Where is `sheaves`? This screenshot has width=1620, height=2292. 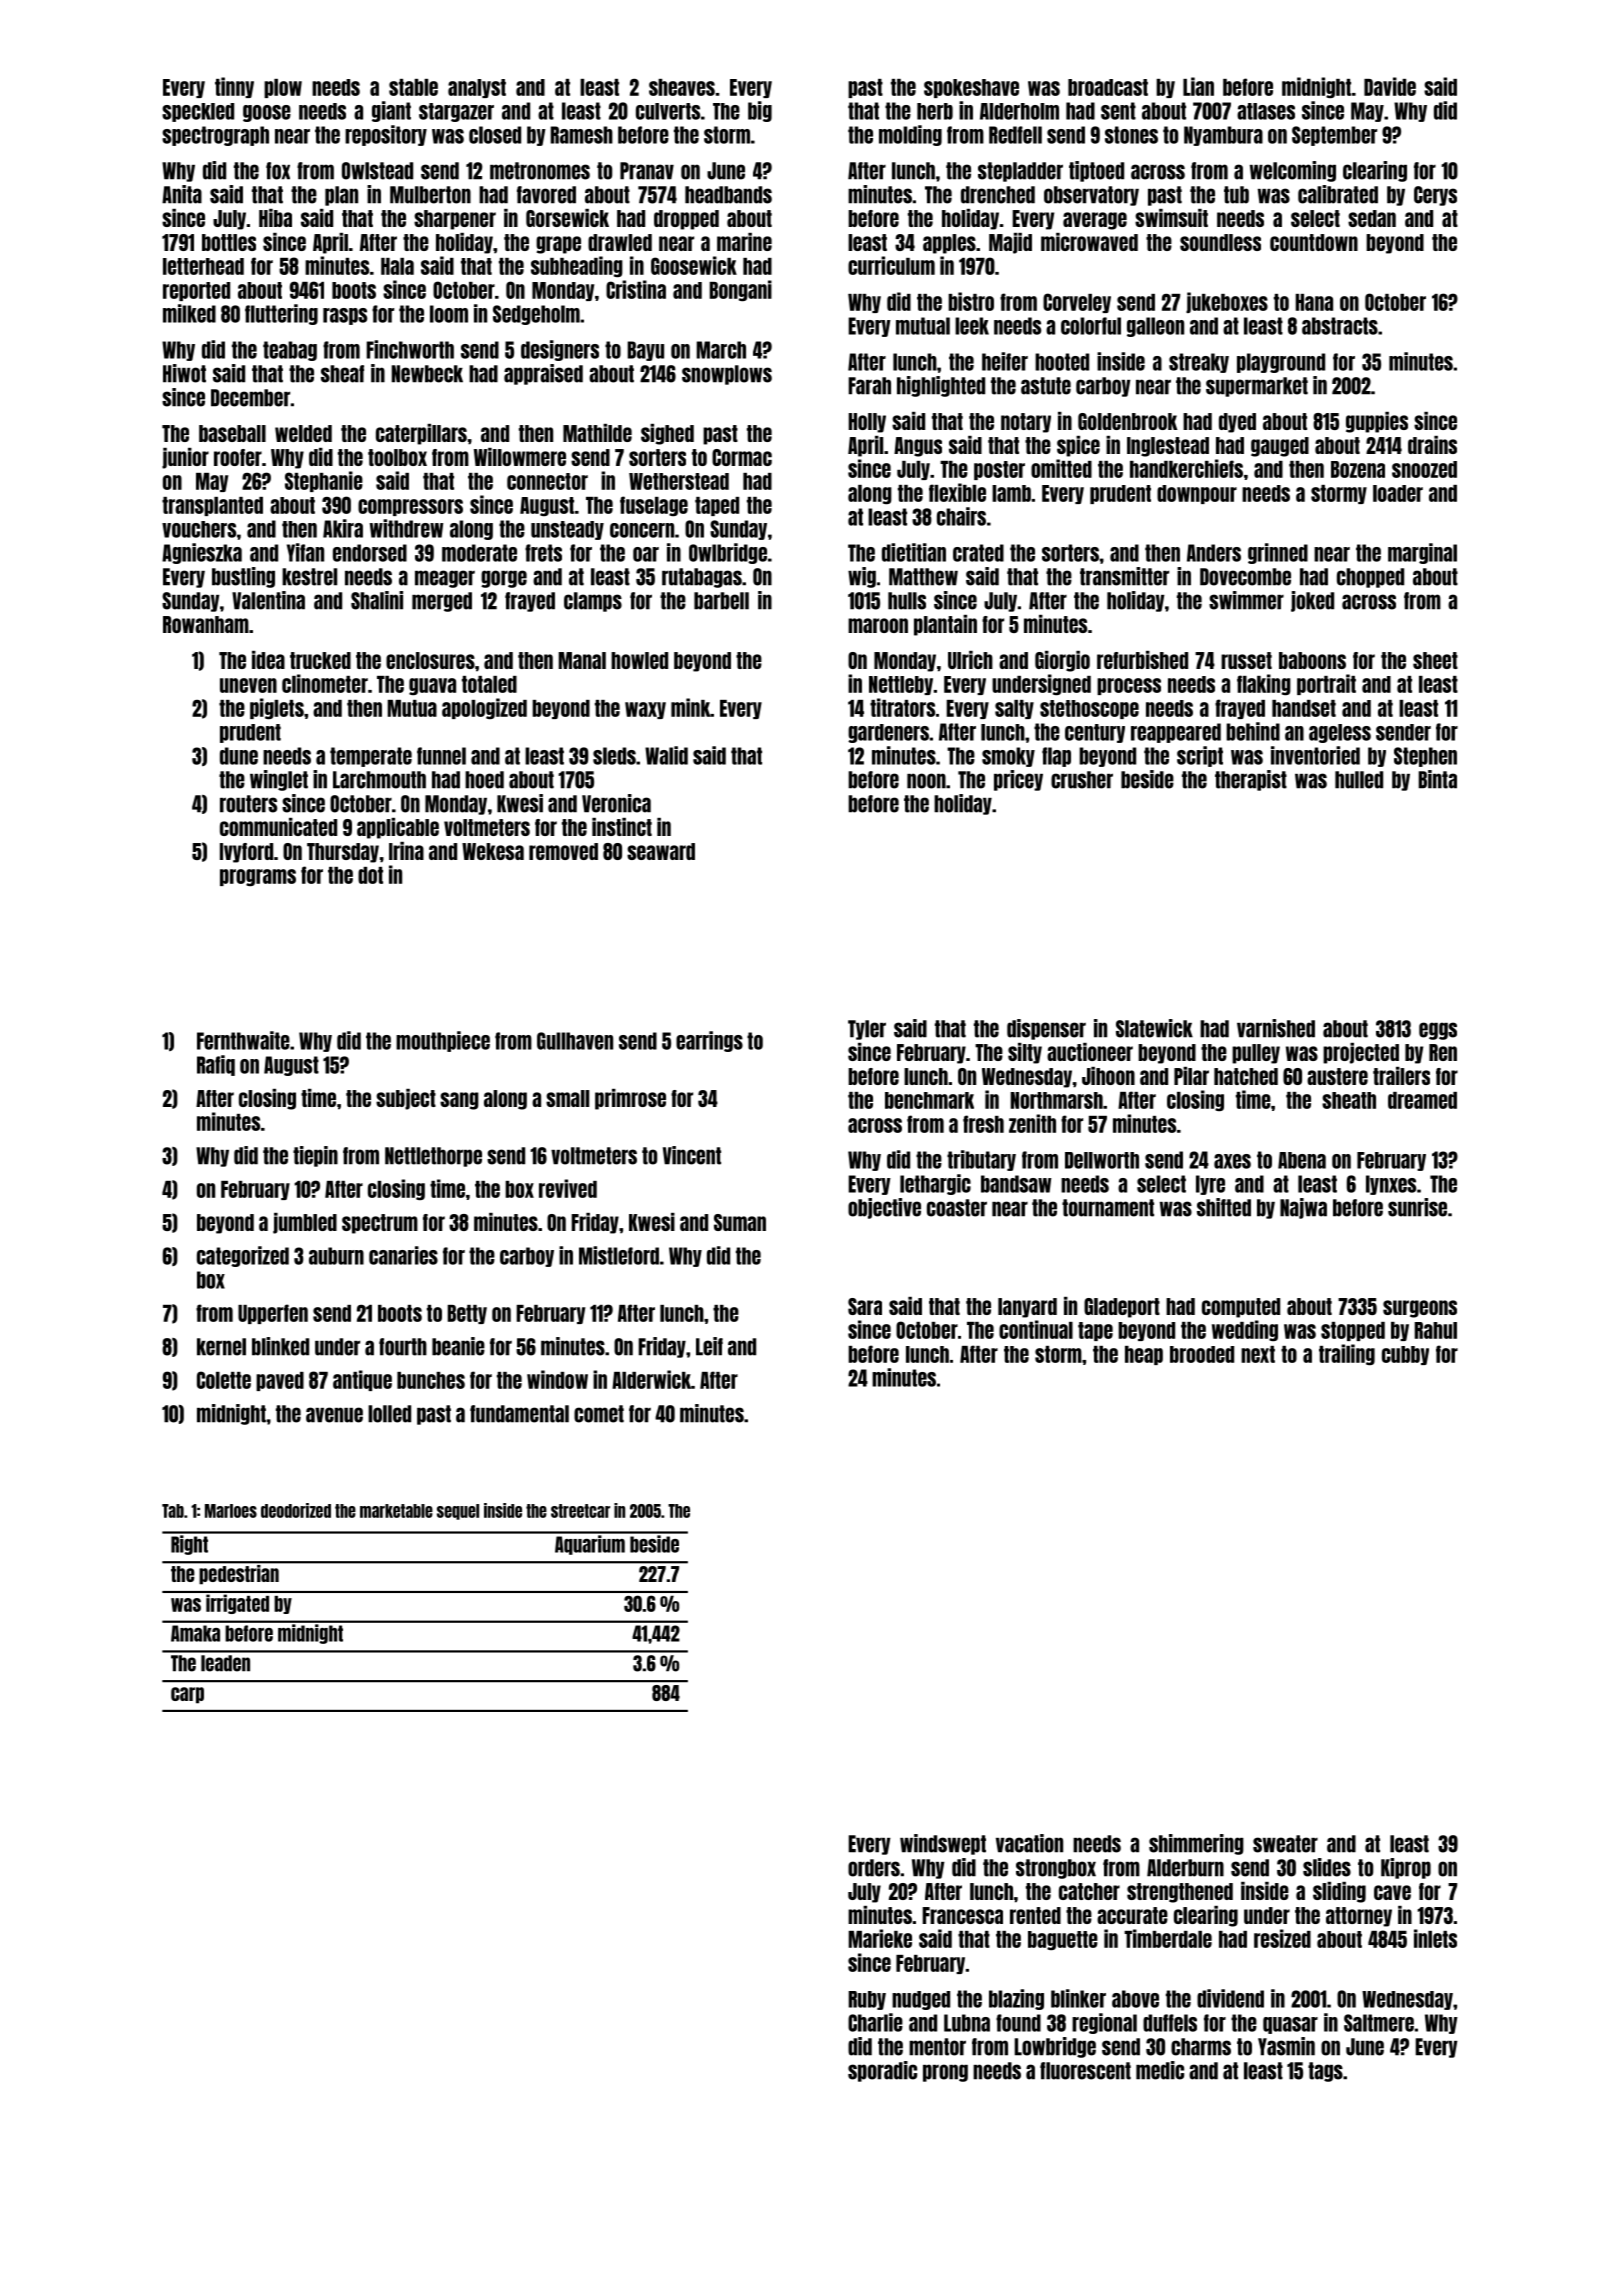
sheaves is located at coordinates (682, 87).
